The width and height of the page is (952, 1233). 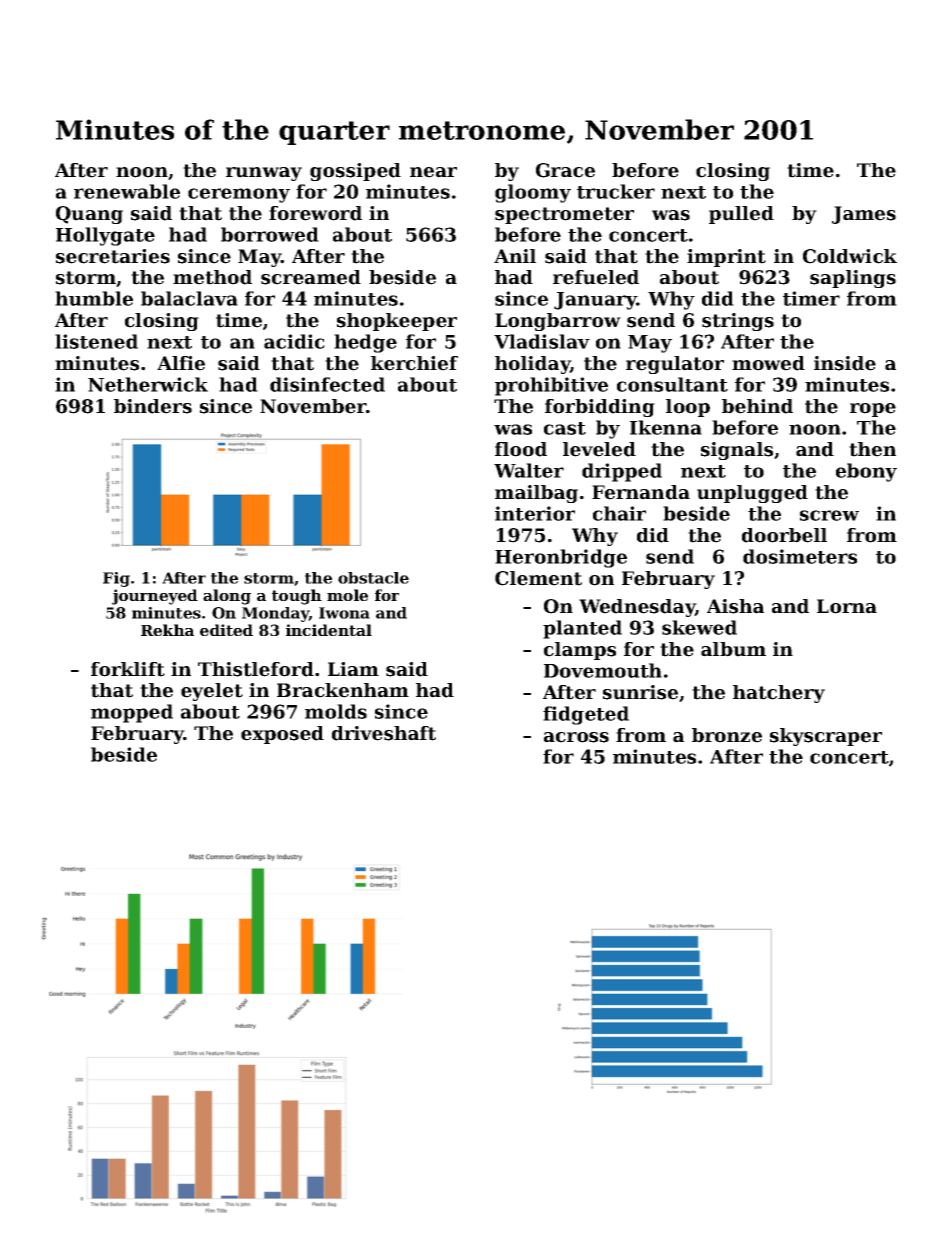 What do you see at coordinates (672, 384) in the page?
I see `consultant` at bounding box center [672, 384].
